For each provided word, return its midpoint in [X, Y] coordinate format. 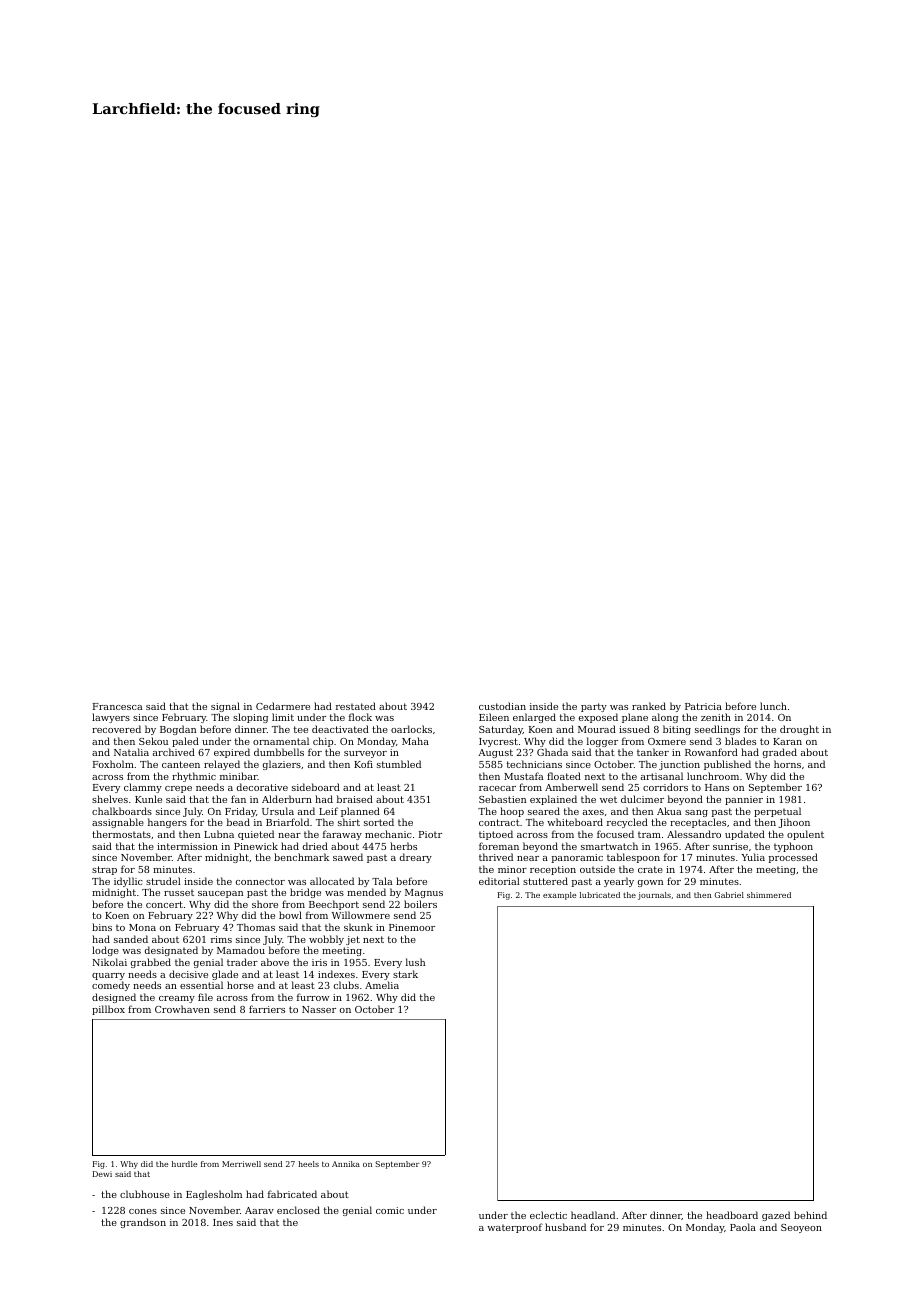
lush [415, 962]
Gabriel [729, 895]
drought [799, 730]
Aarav [259, 1210]
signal [225, 707]
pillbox [108, 1010]
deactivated [340, 729]
